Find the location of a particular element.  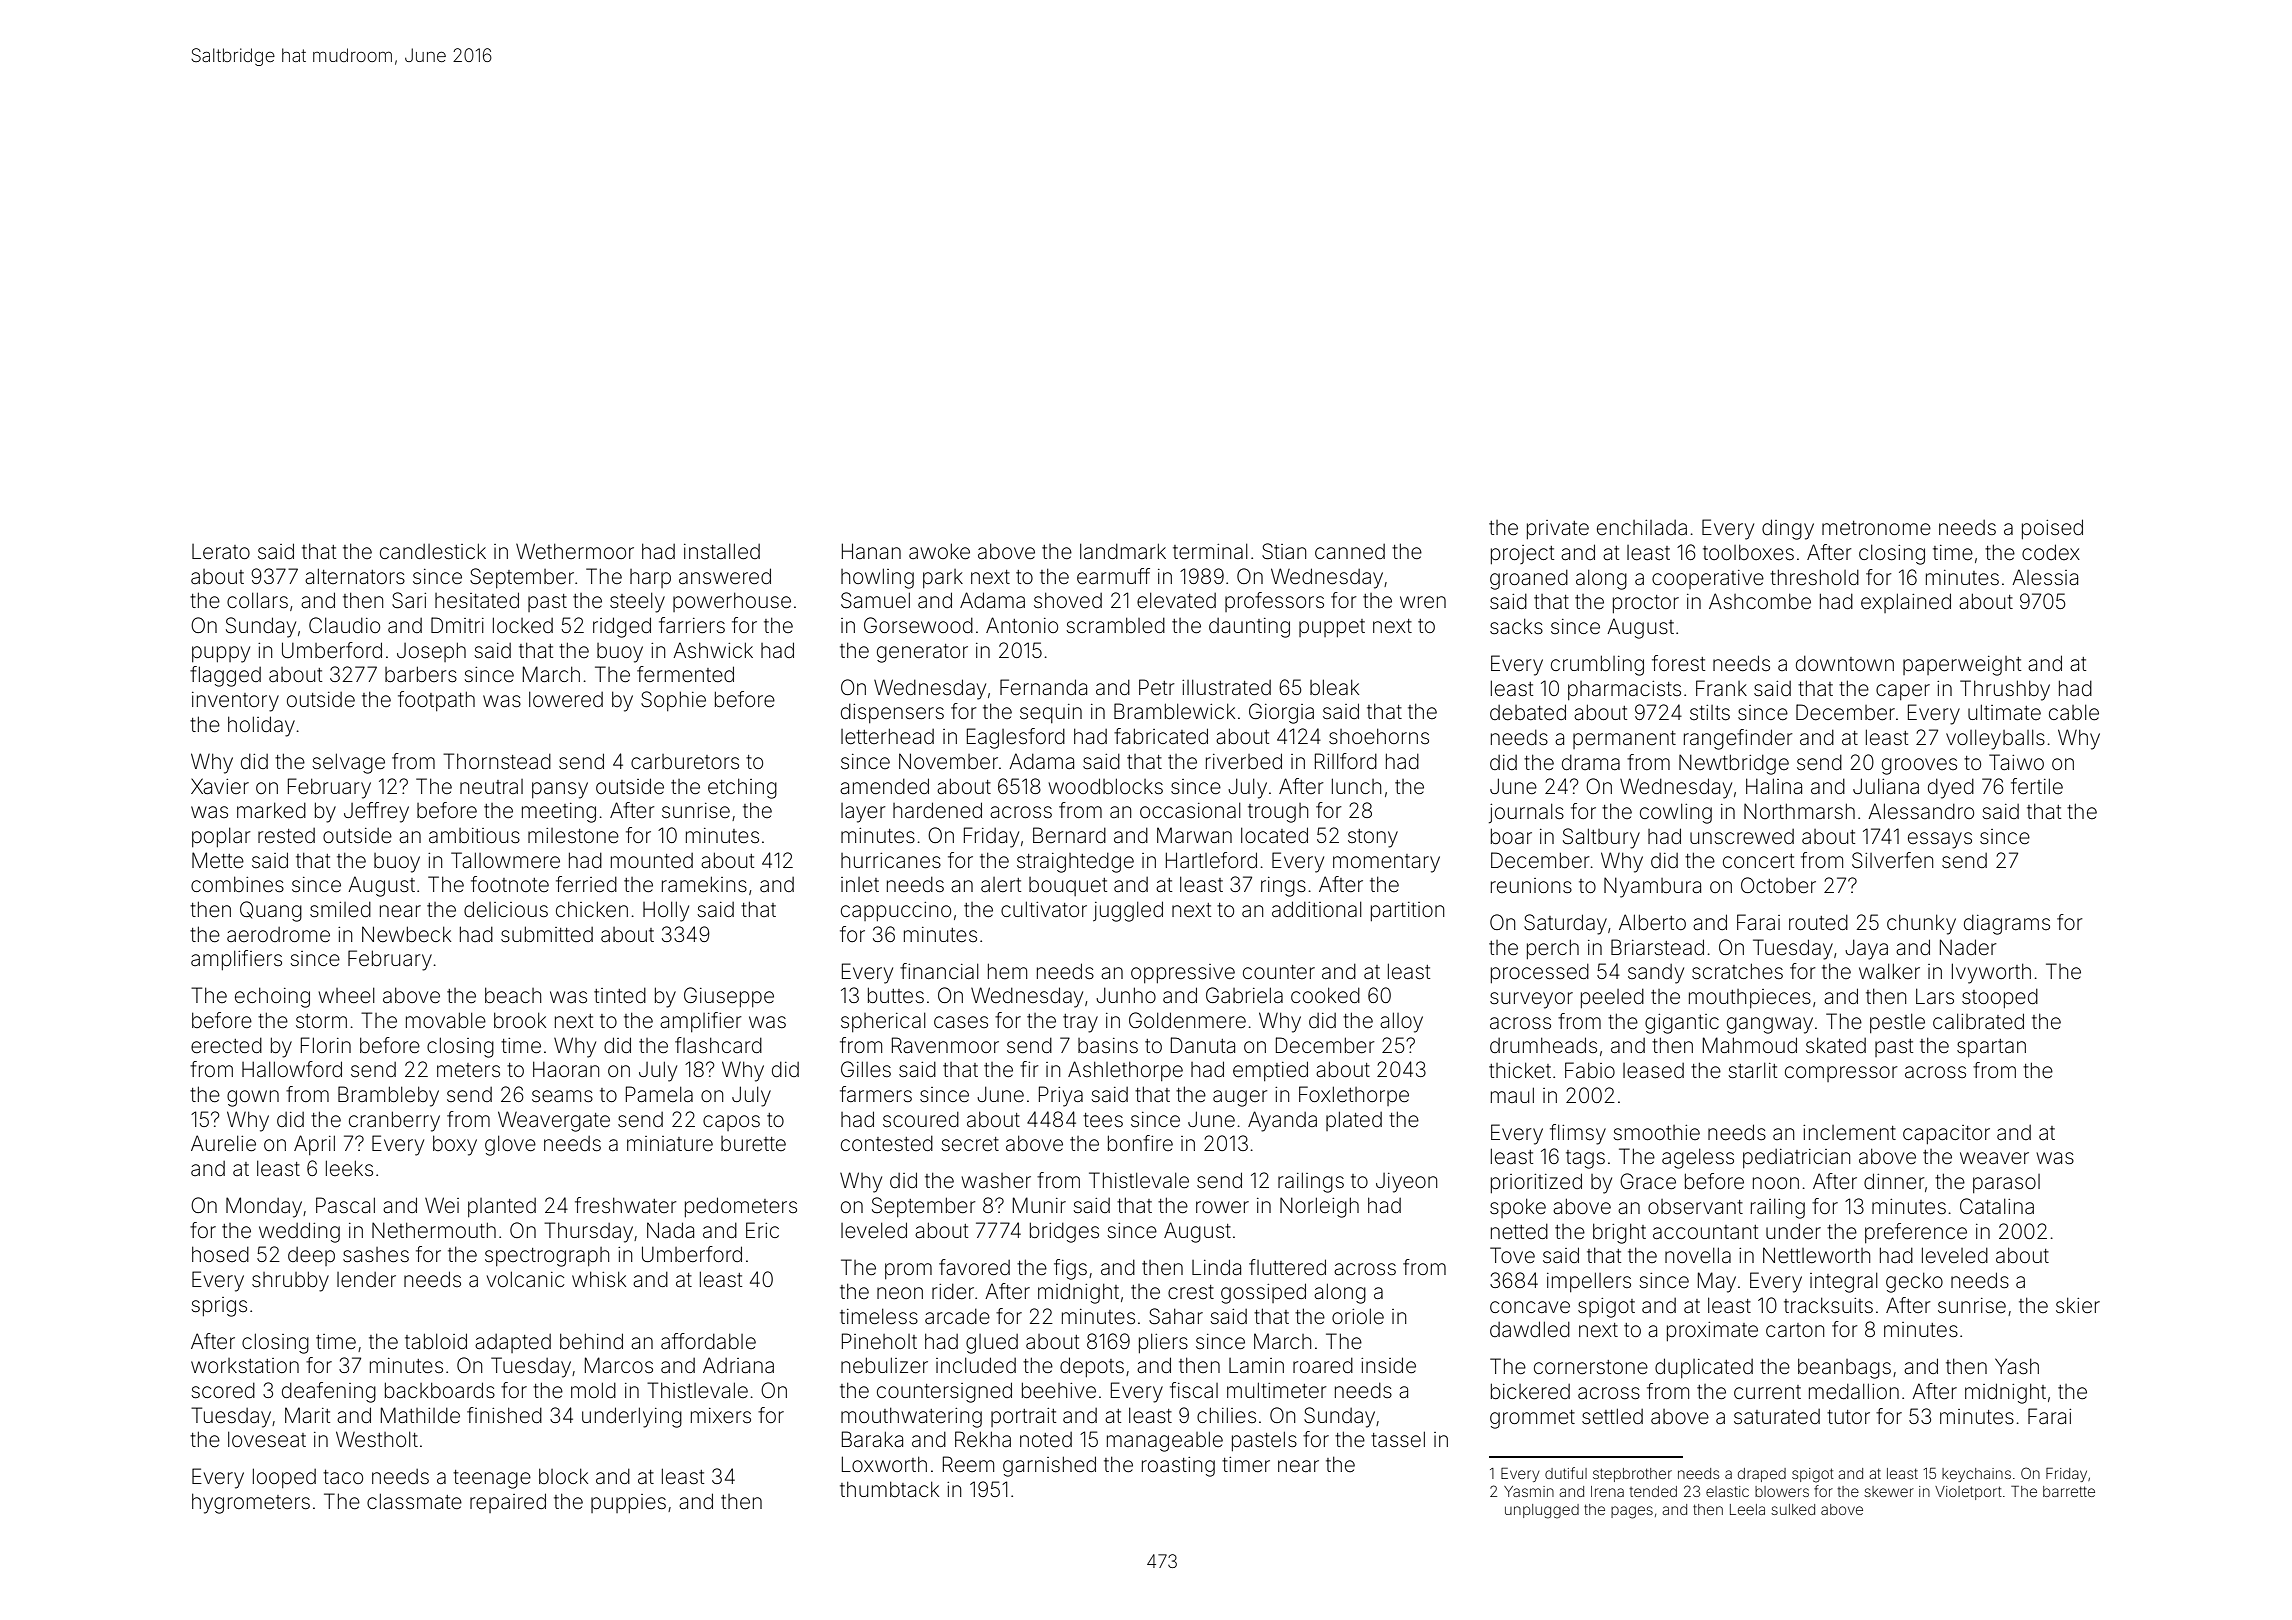

cable is located at coordinates (2074, 712).
